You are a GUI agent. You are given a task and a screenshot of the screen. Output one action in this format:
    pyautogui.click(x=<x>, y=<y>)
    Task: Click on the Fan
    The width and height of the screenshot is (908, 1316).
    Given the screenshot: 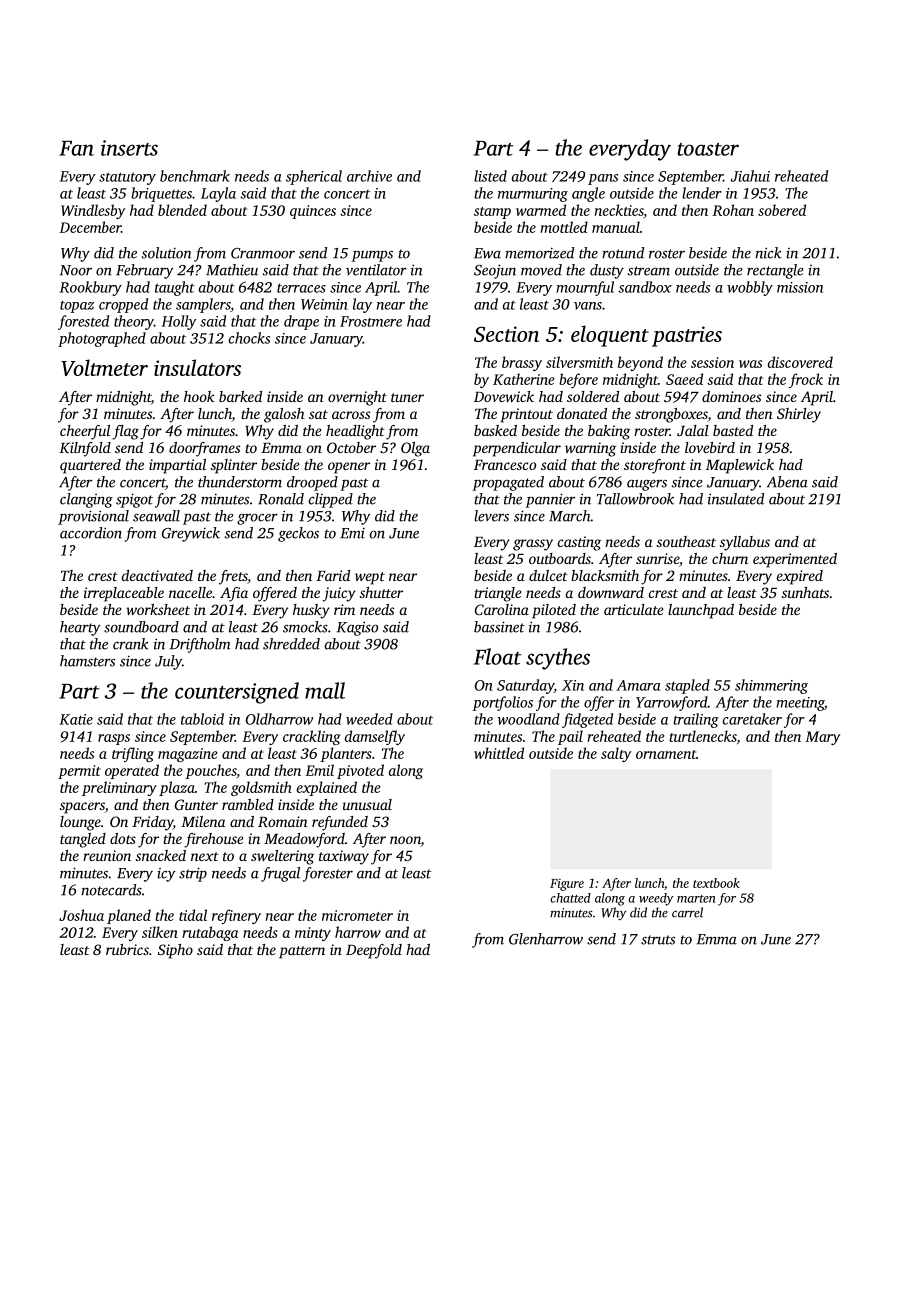 What is the action you would take?
    pyautogui.click(x=76, y=148)
